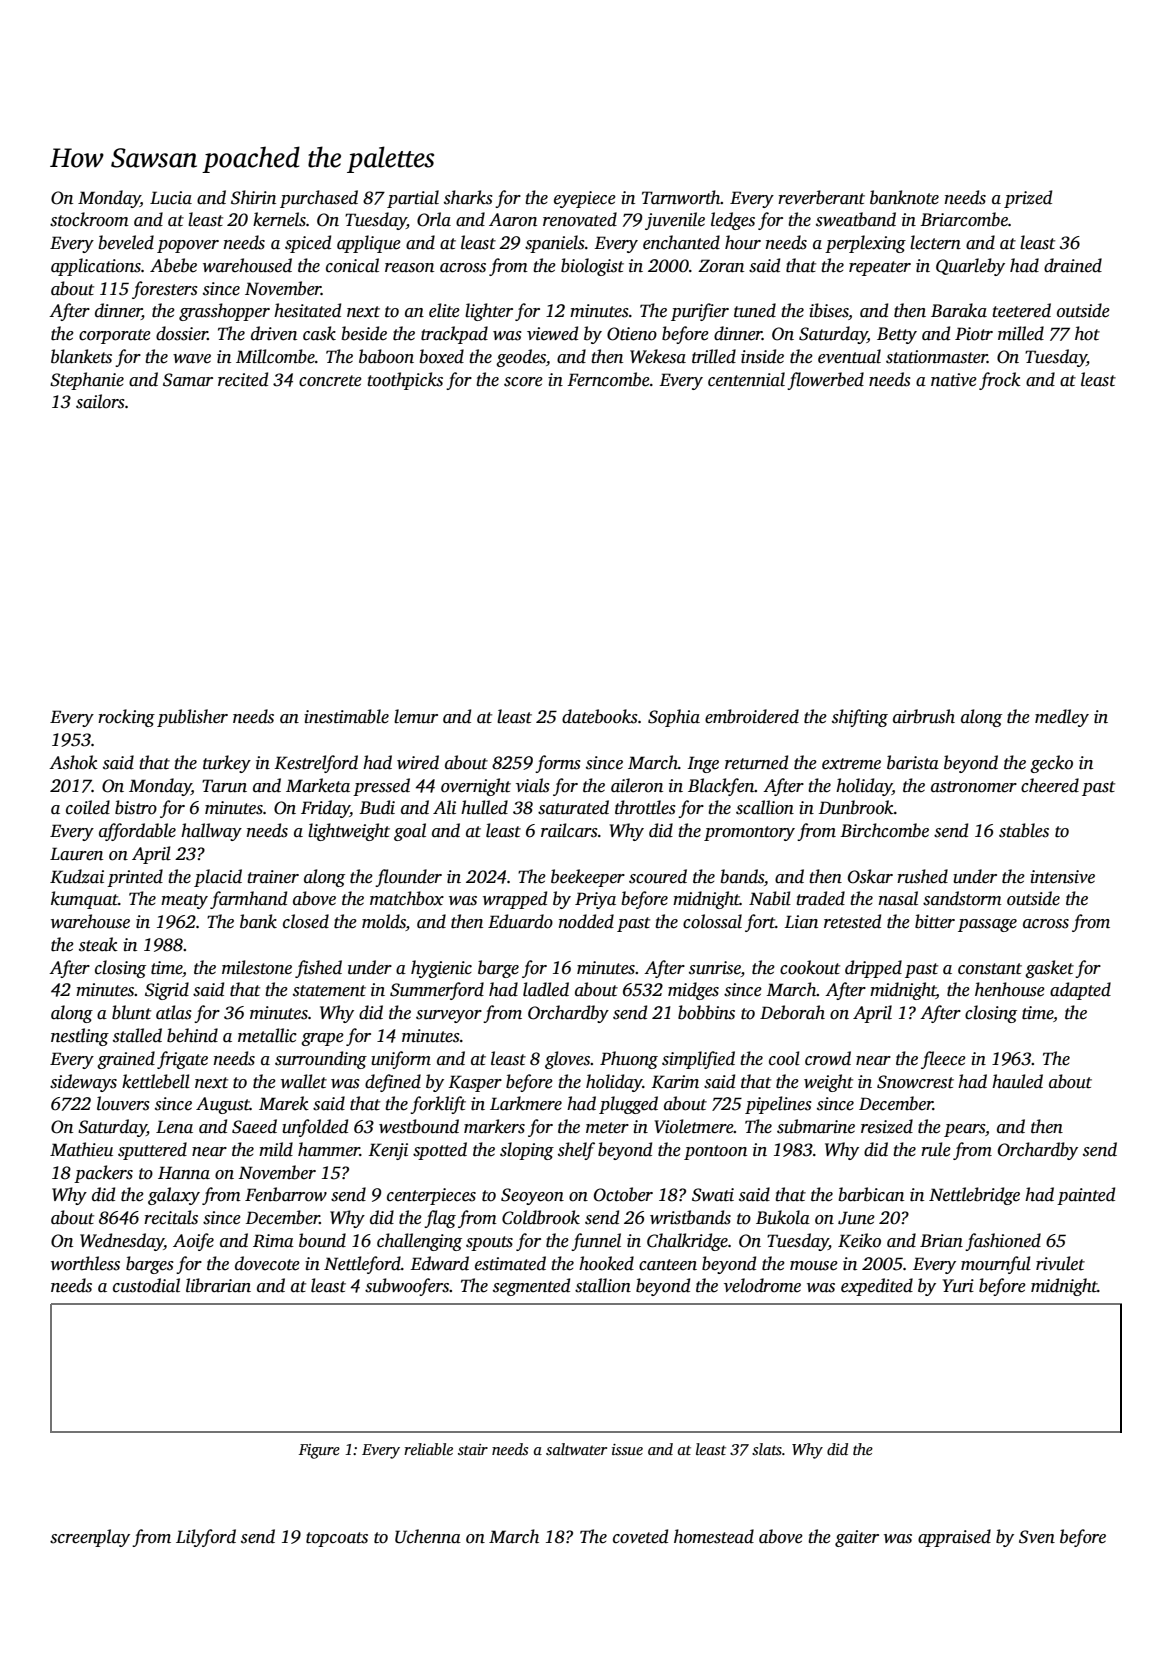 This screenshot has height=1658, width=1172. Describe the element at coordinates (825, 381) in the screenshot. I see `flowerbed` at that location.
